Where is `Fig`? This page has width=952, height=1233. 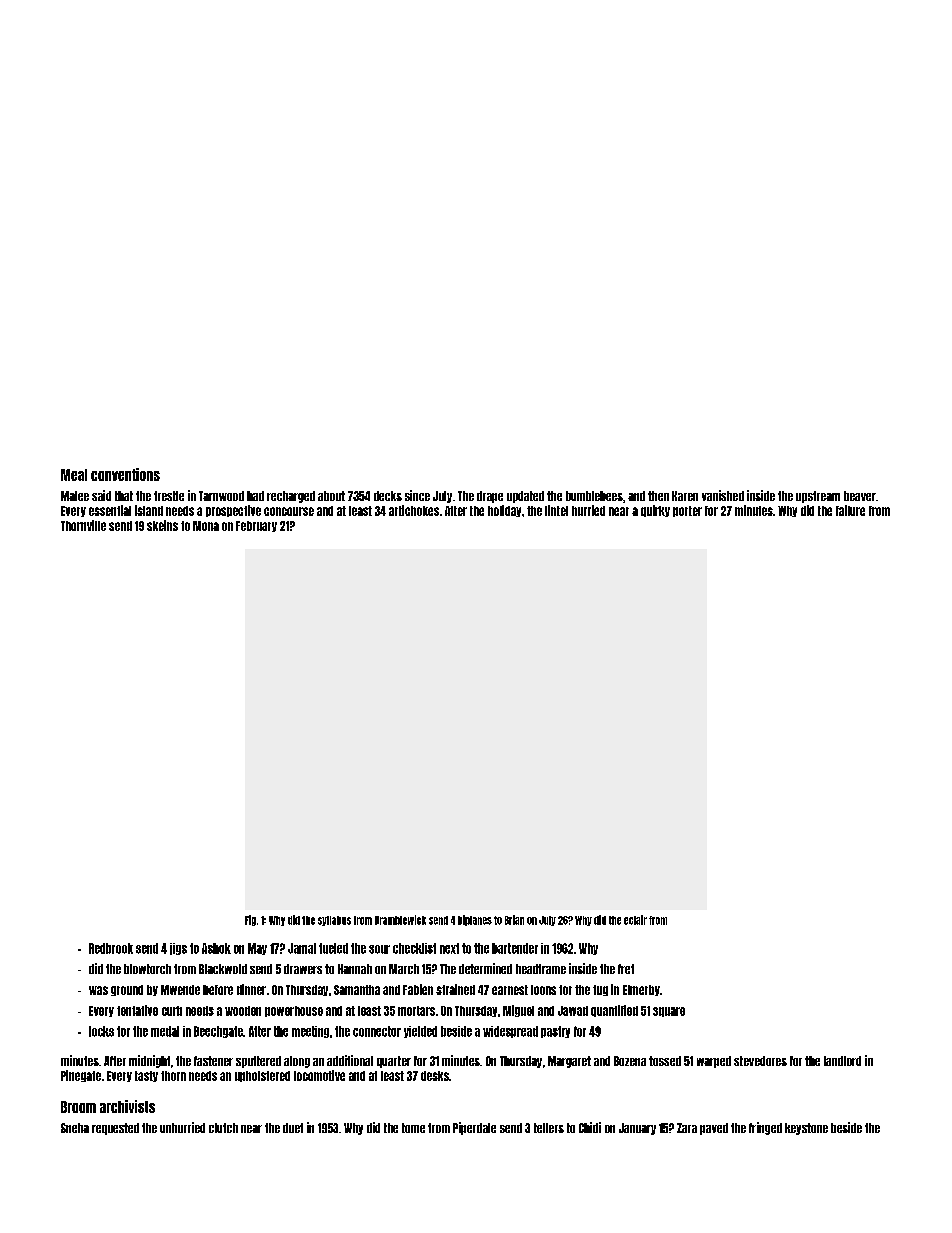 Fig is located at coordinates (250, 920).
